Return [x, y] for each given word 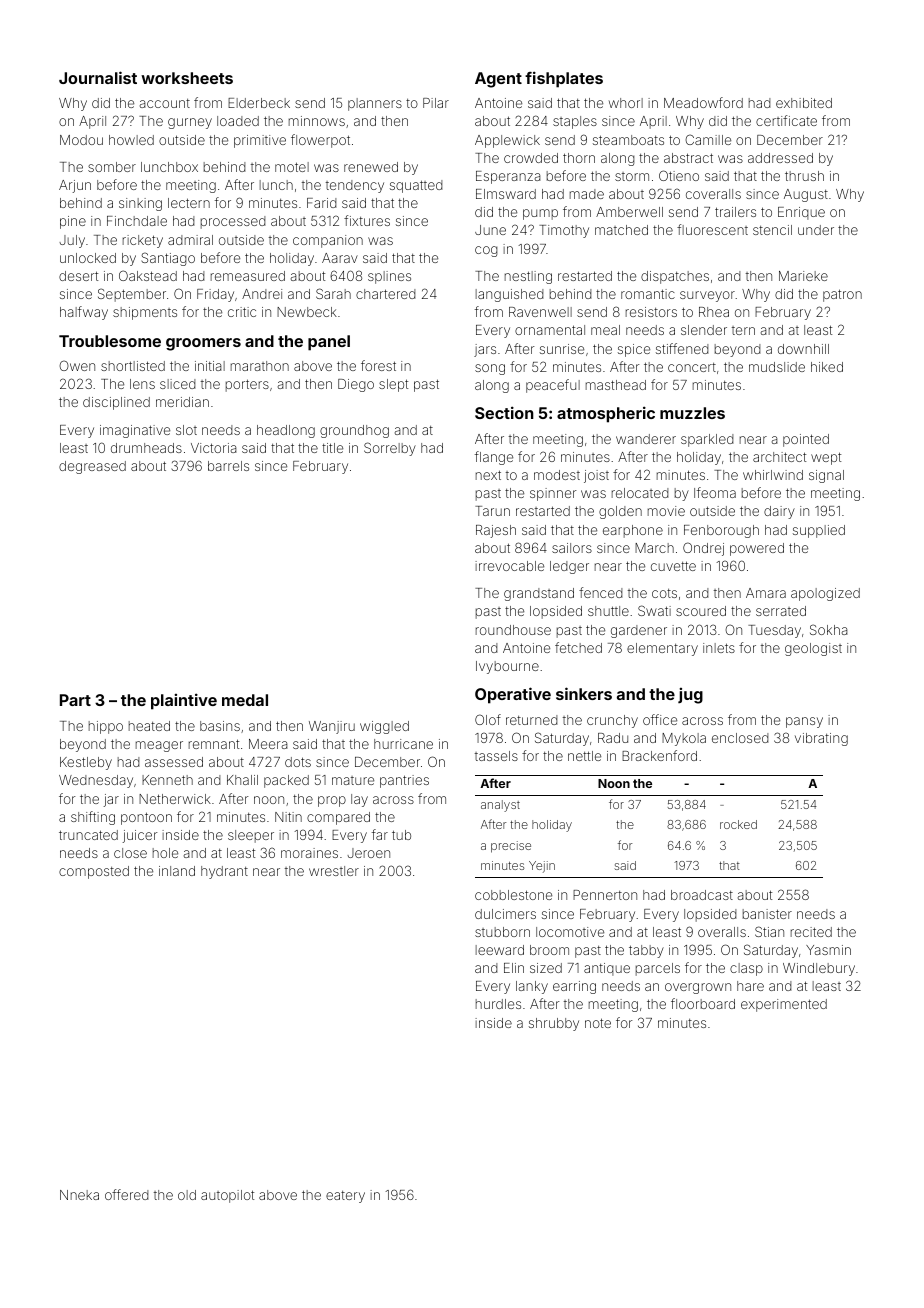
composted [94, 872]
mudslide [777, 367]
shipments [145, 313]
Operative [513, 695]
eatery [345, 1197]
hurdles [498, 1004]
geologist [813, 649]
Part [75, 700]
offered [127, 1194]
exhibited [804, 103]
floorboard [703, 1003]
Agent [498, 80]
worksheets [187, 78]
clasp [746, 969]
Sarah [333, 293]
